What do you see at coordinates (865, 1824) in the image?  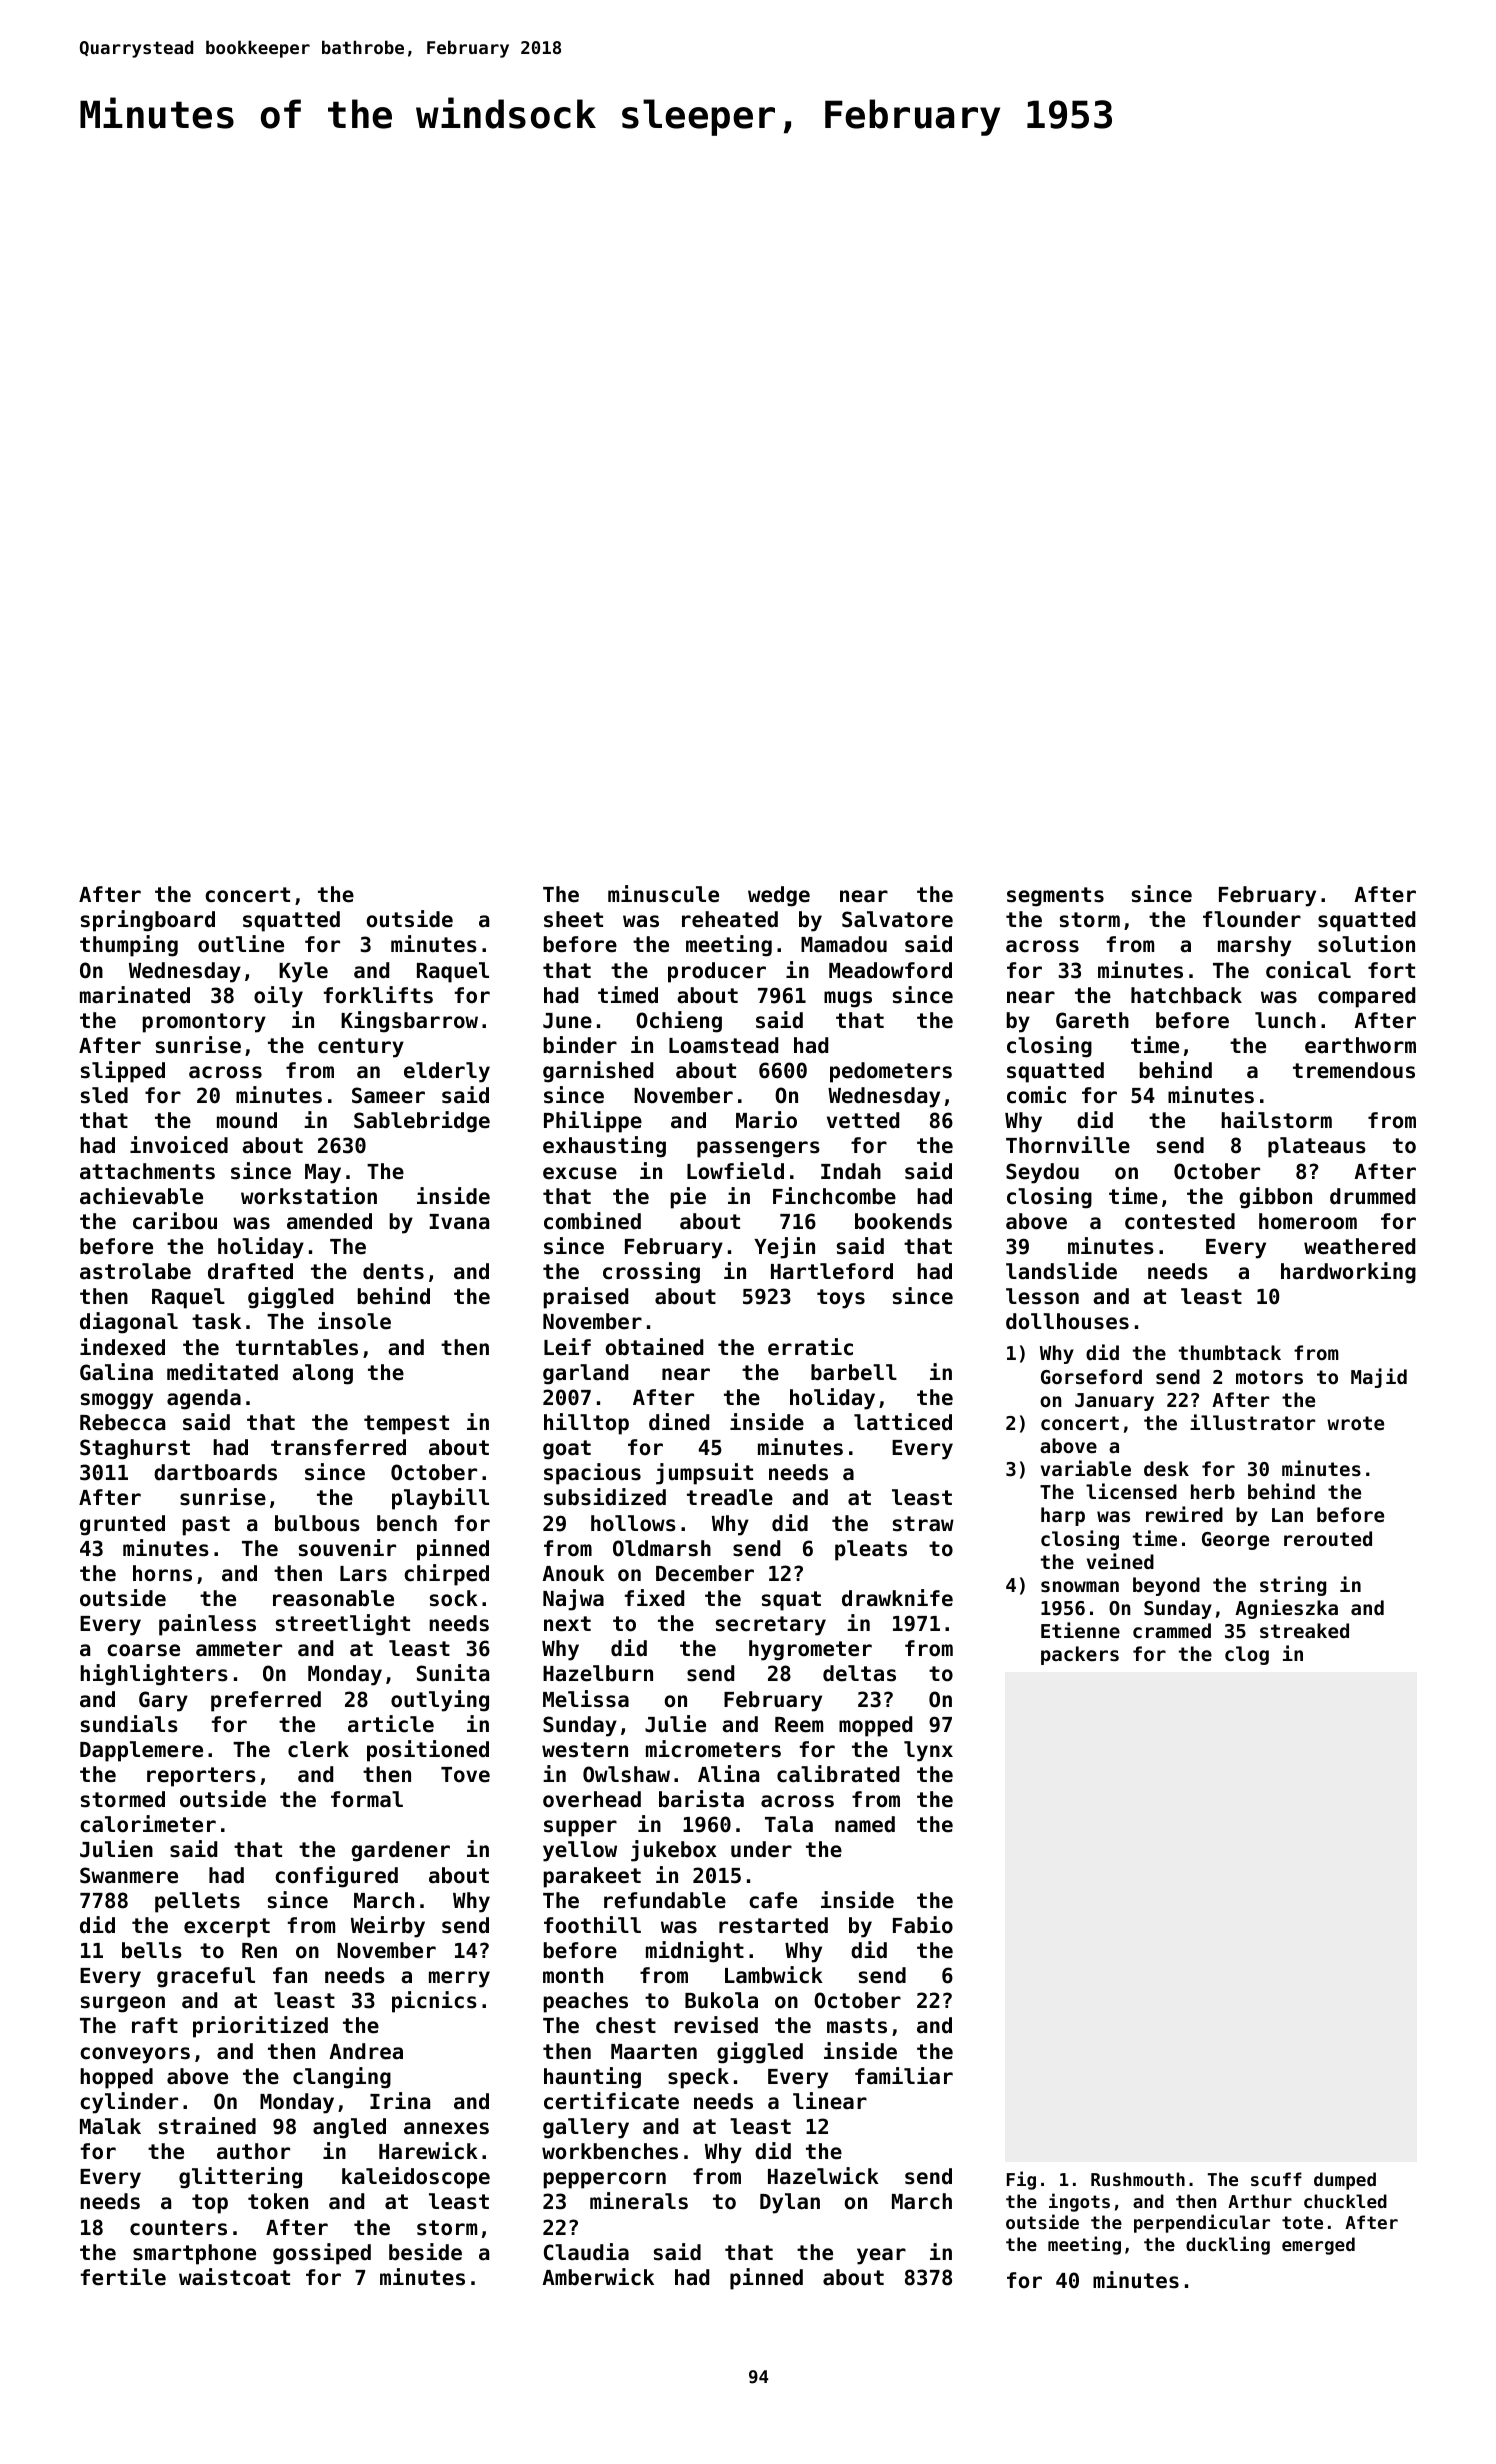 I see `named` at bounding box center [865, 1824].
